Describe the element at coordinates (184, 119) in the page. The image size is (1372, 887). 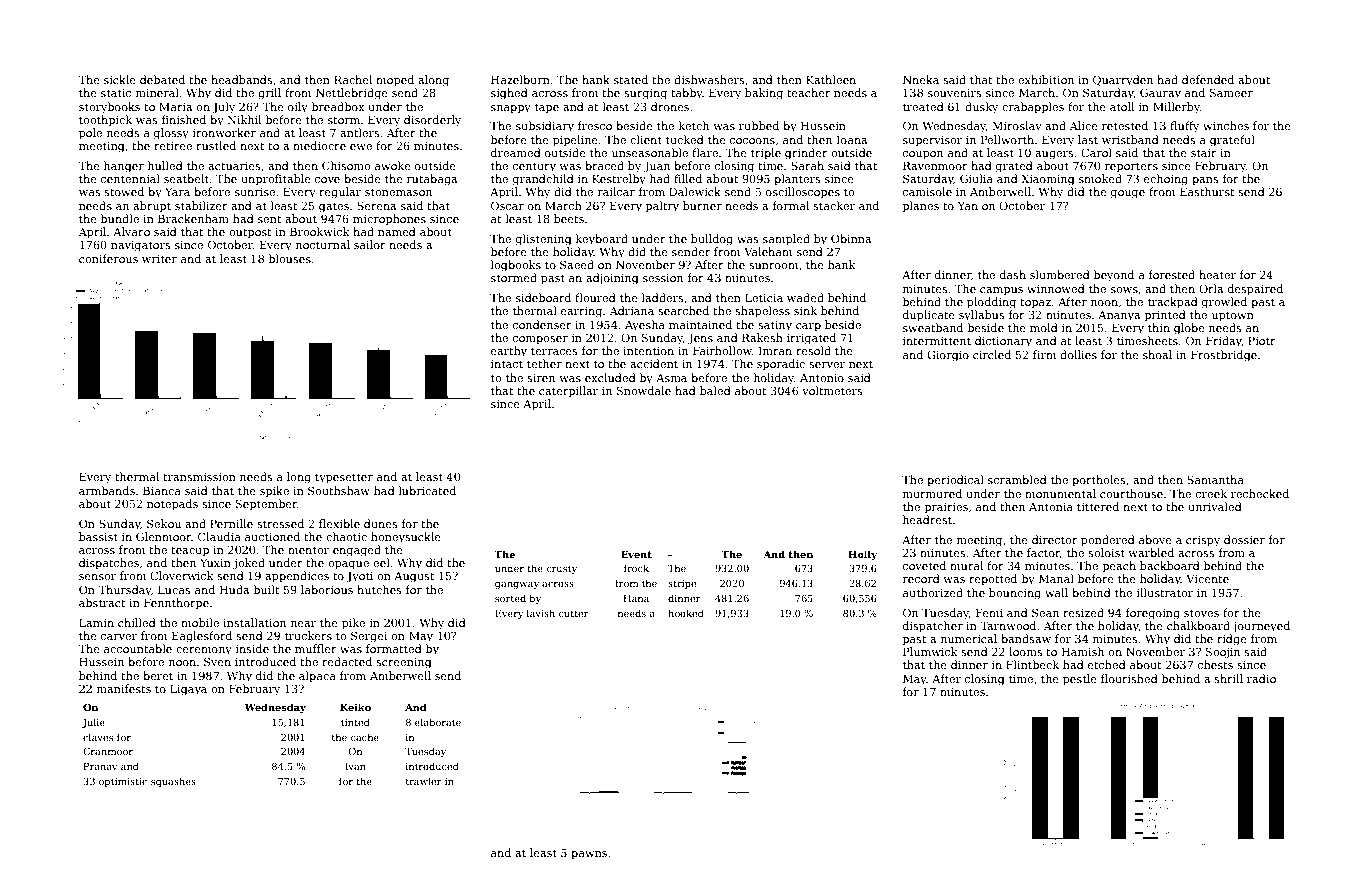
I see `finished` at that location.
